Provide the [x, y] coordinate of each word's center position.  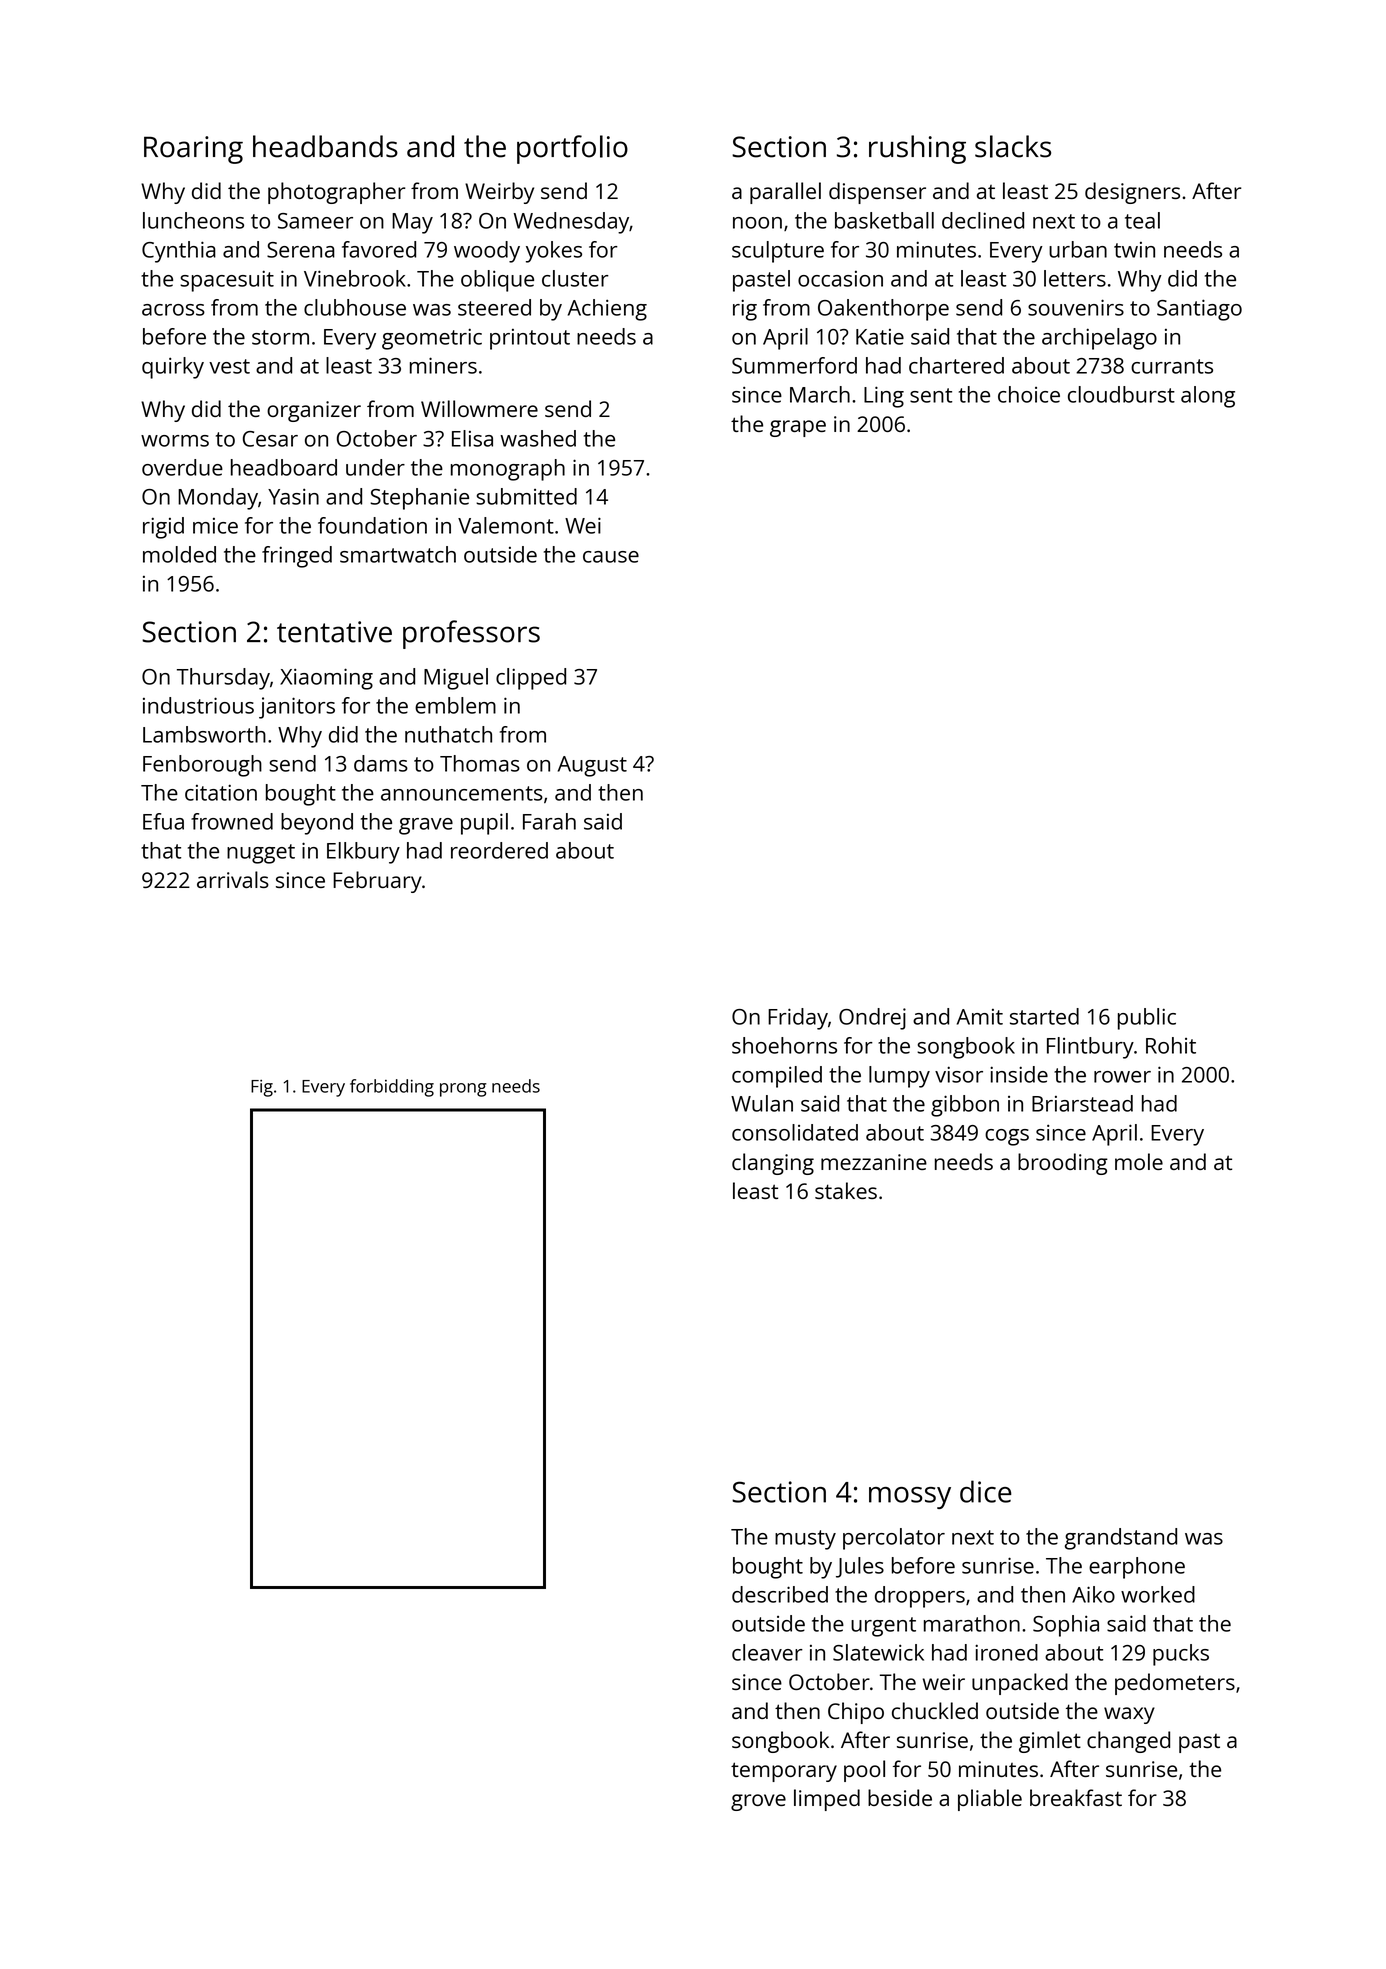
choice [1029, 394]
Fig [262, 1088]
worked [1158, 1594]
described [780, 1594]
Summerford [794, 365]
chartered [956, 365]
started [1044, 1016]
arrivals [233, 879]
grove [758, 1802]
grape [798, 428]
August [592, 766]
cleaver [767, 1652]
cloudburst [1121, 394]
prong [463, 1090]
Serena [301, 250]
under [375, 467]
